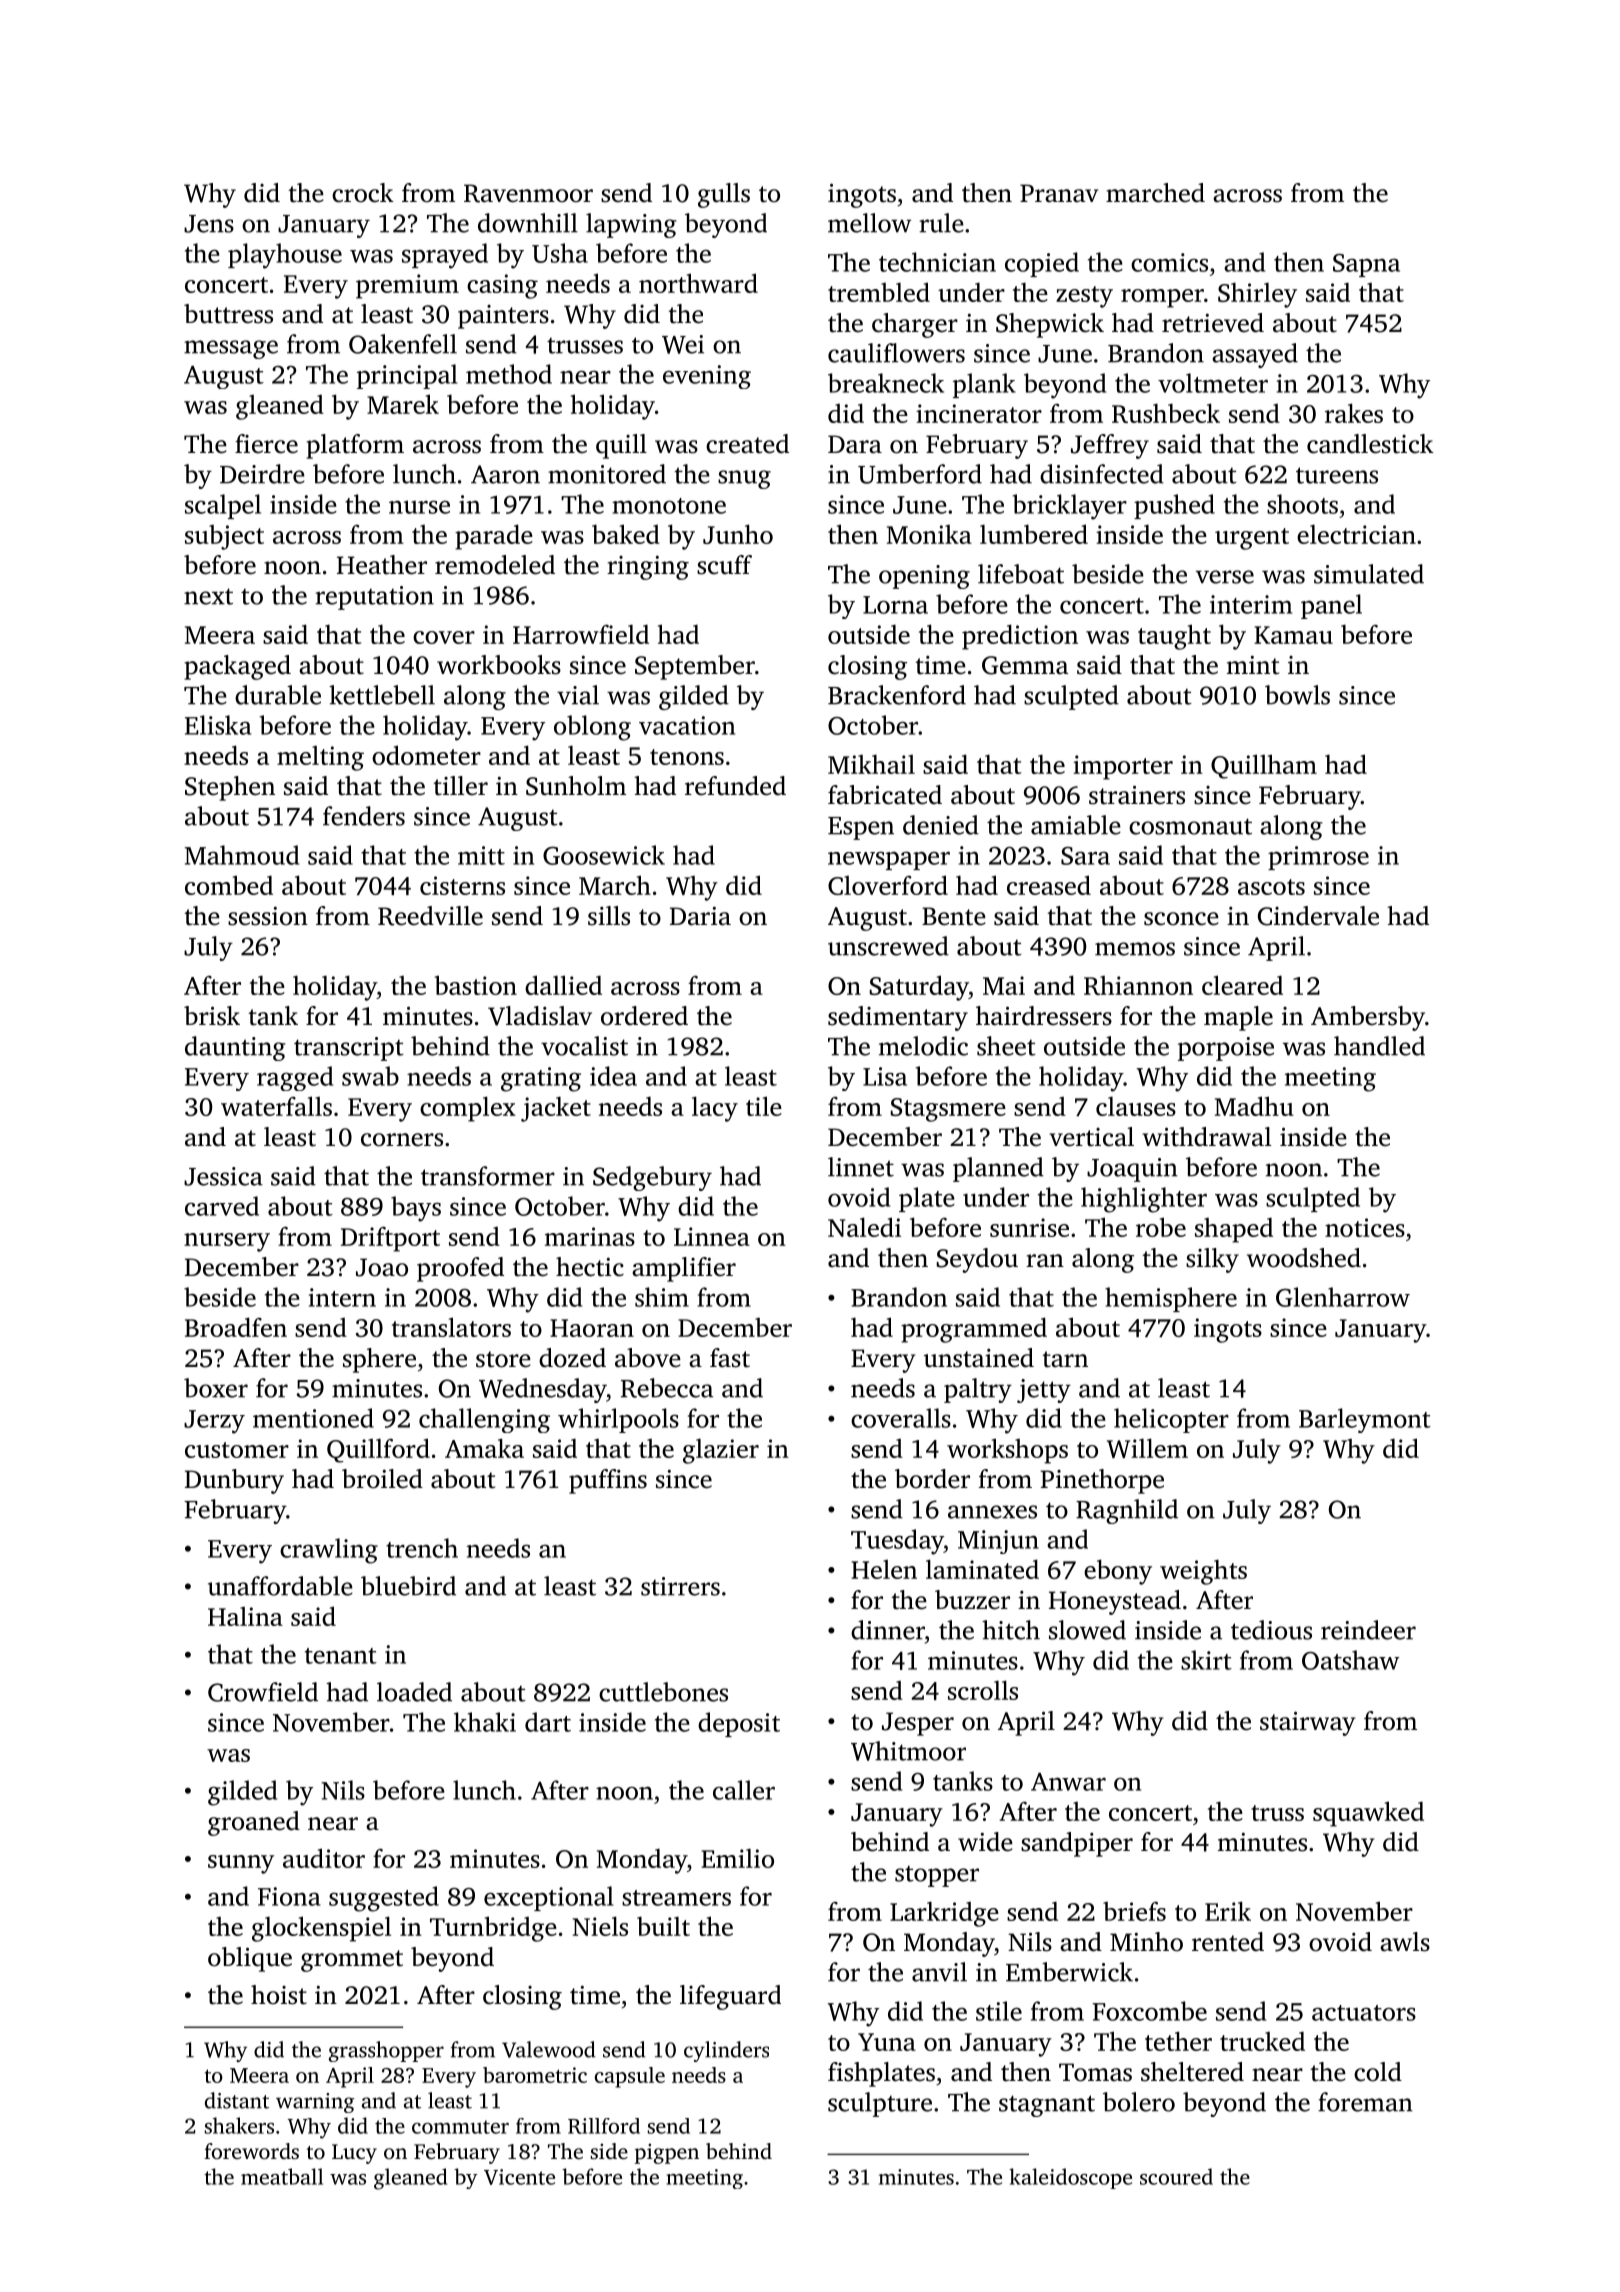 This screenshot has height=2292, width=1620. Describe the element at coordinates (1021, 574) in the screenshot. I see `lifeboat` at that location.
